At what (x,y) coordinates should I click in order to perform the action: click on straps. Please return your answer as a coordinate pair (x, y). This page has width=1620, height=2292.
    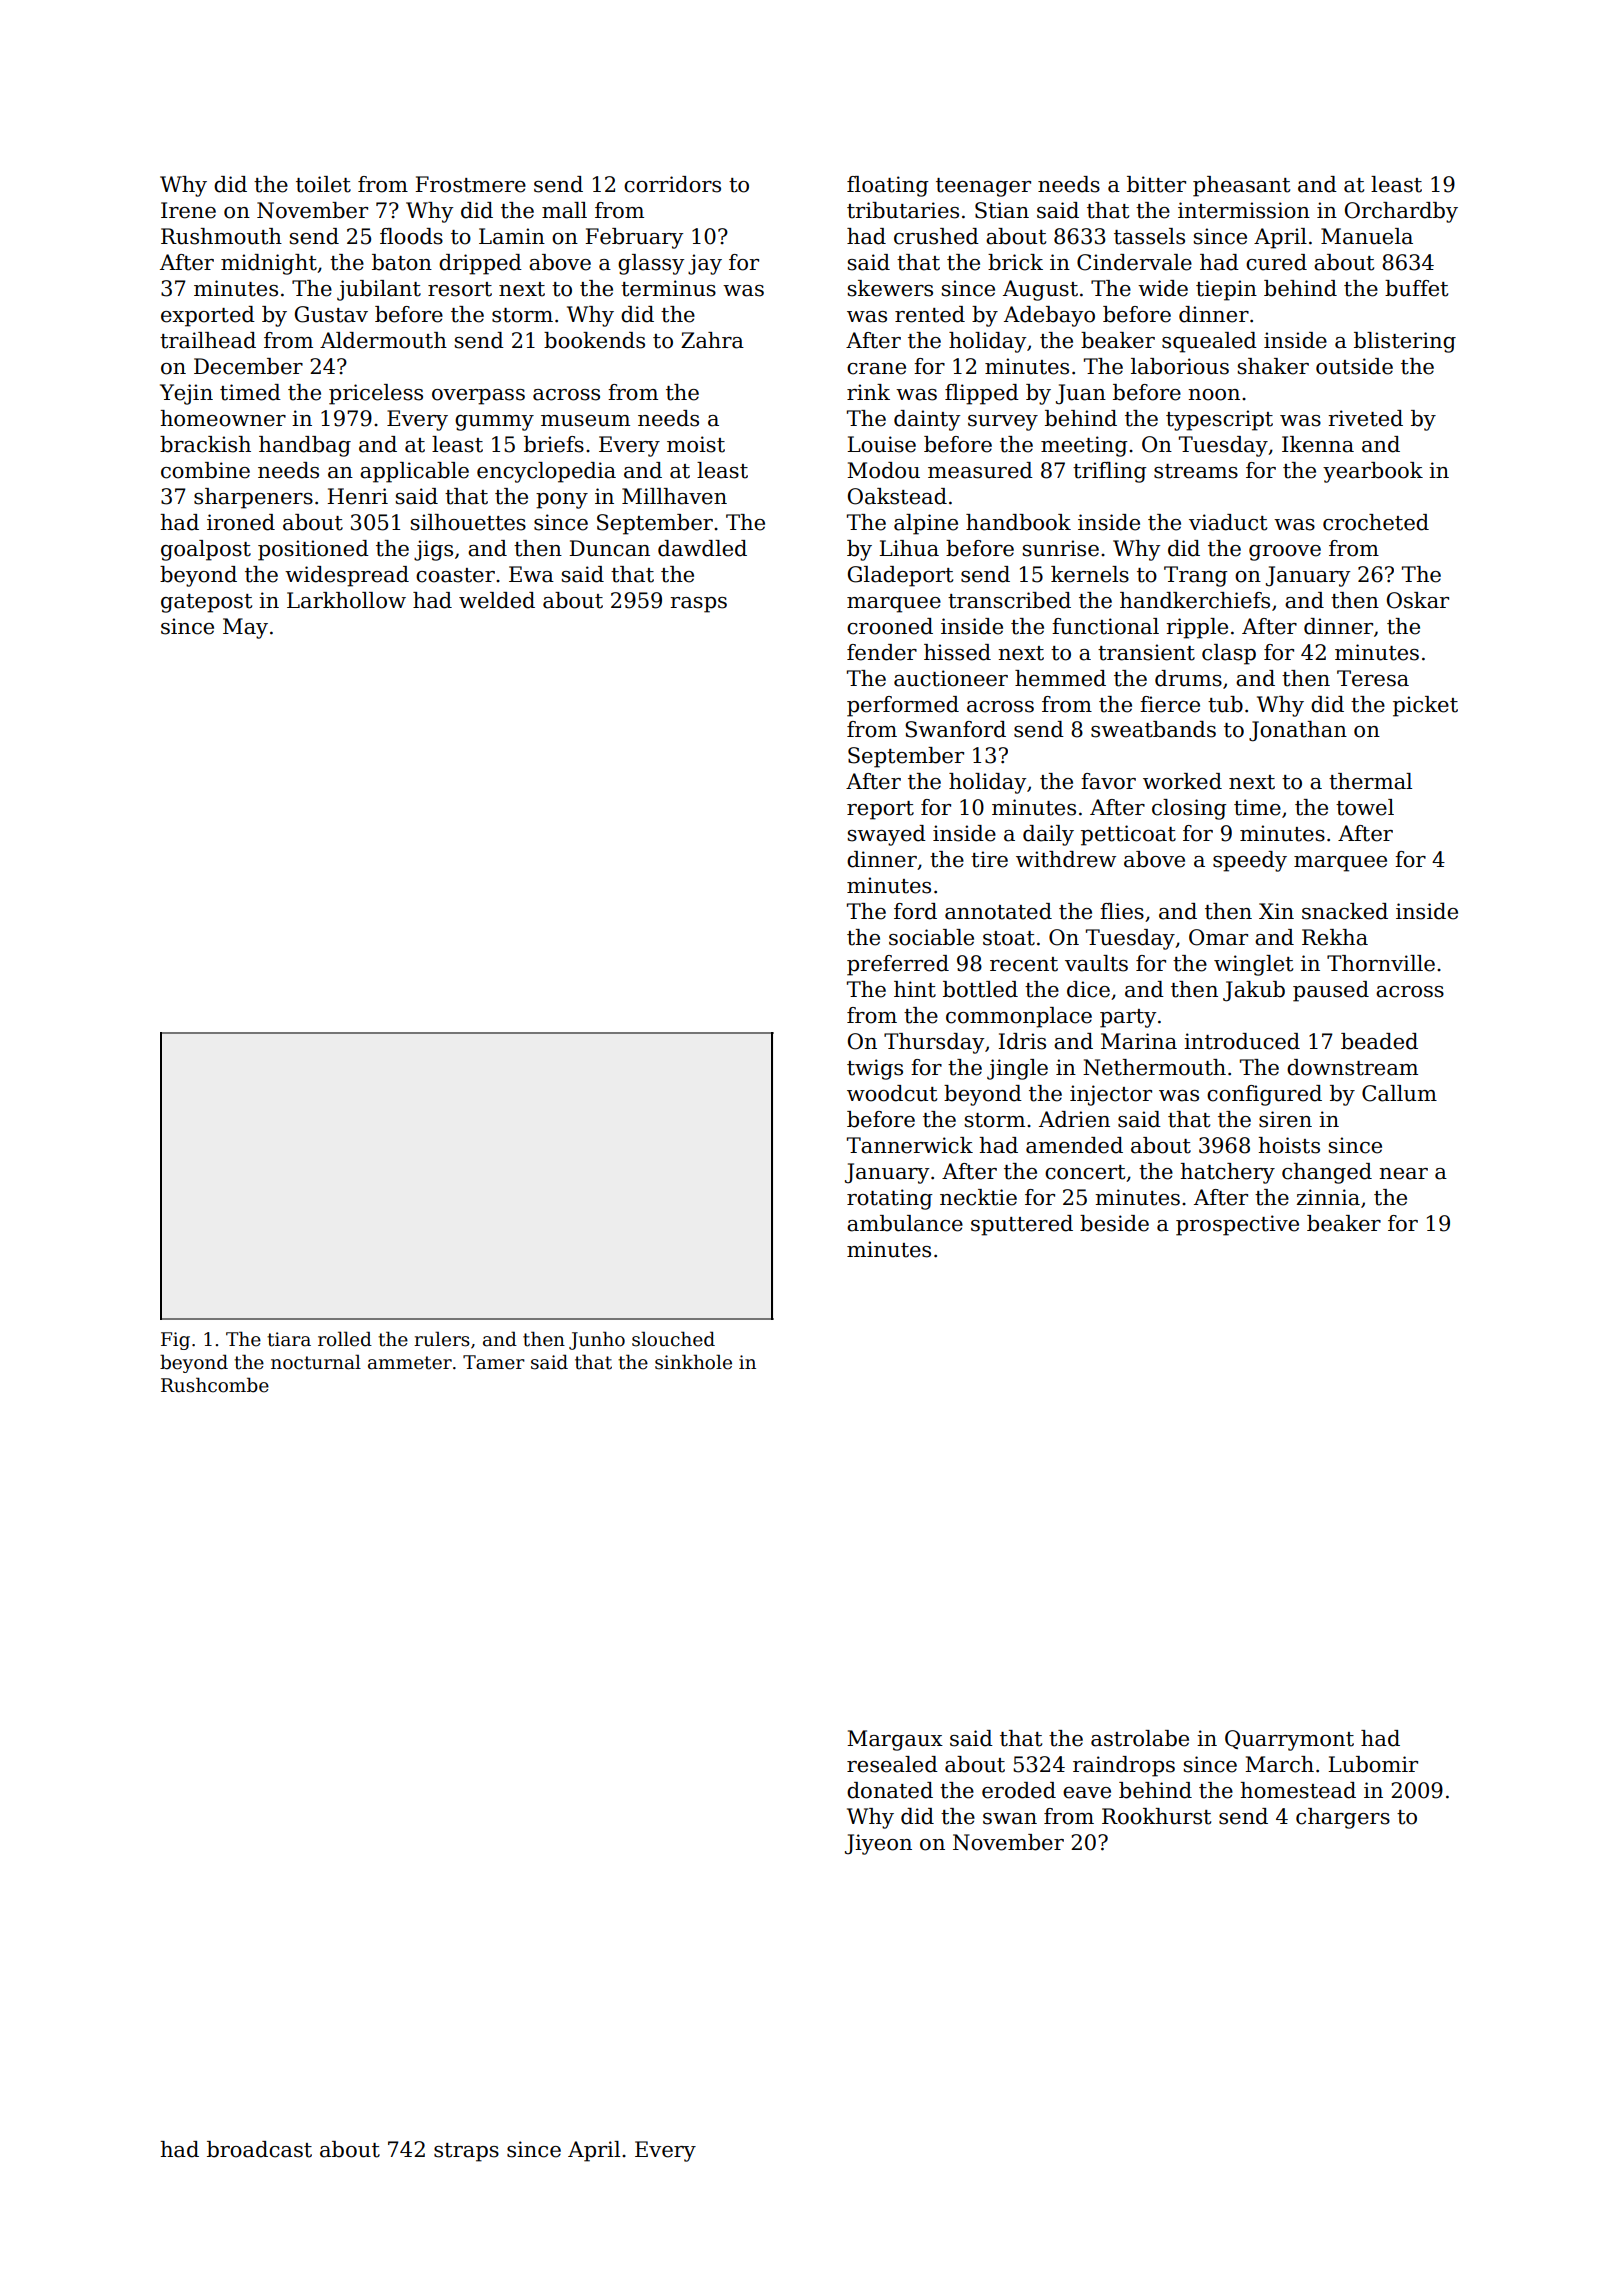
    Looking at the image, I should click on (466, 2152).
